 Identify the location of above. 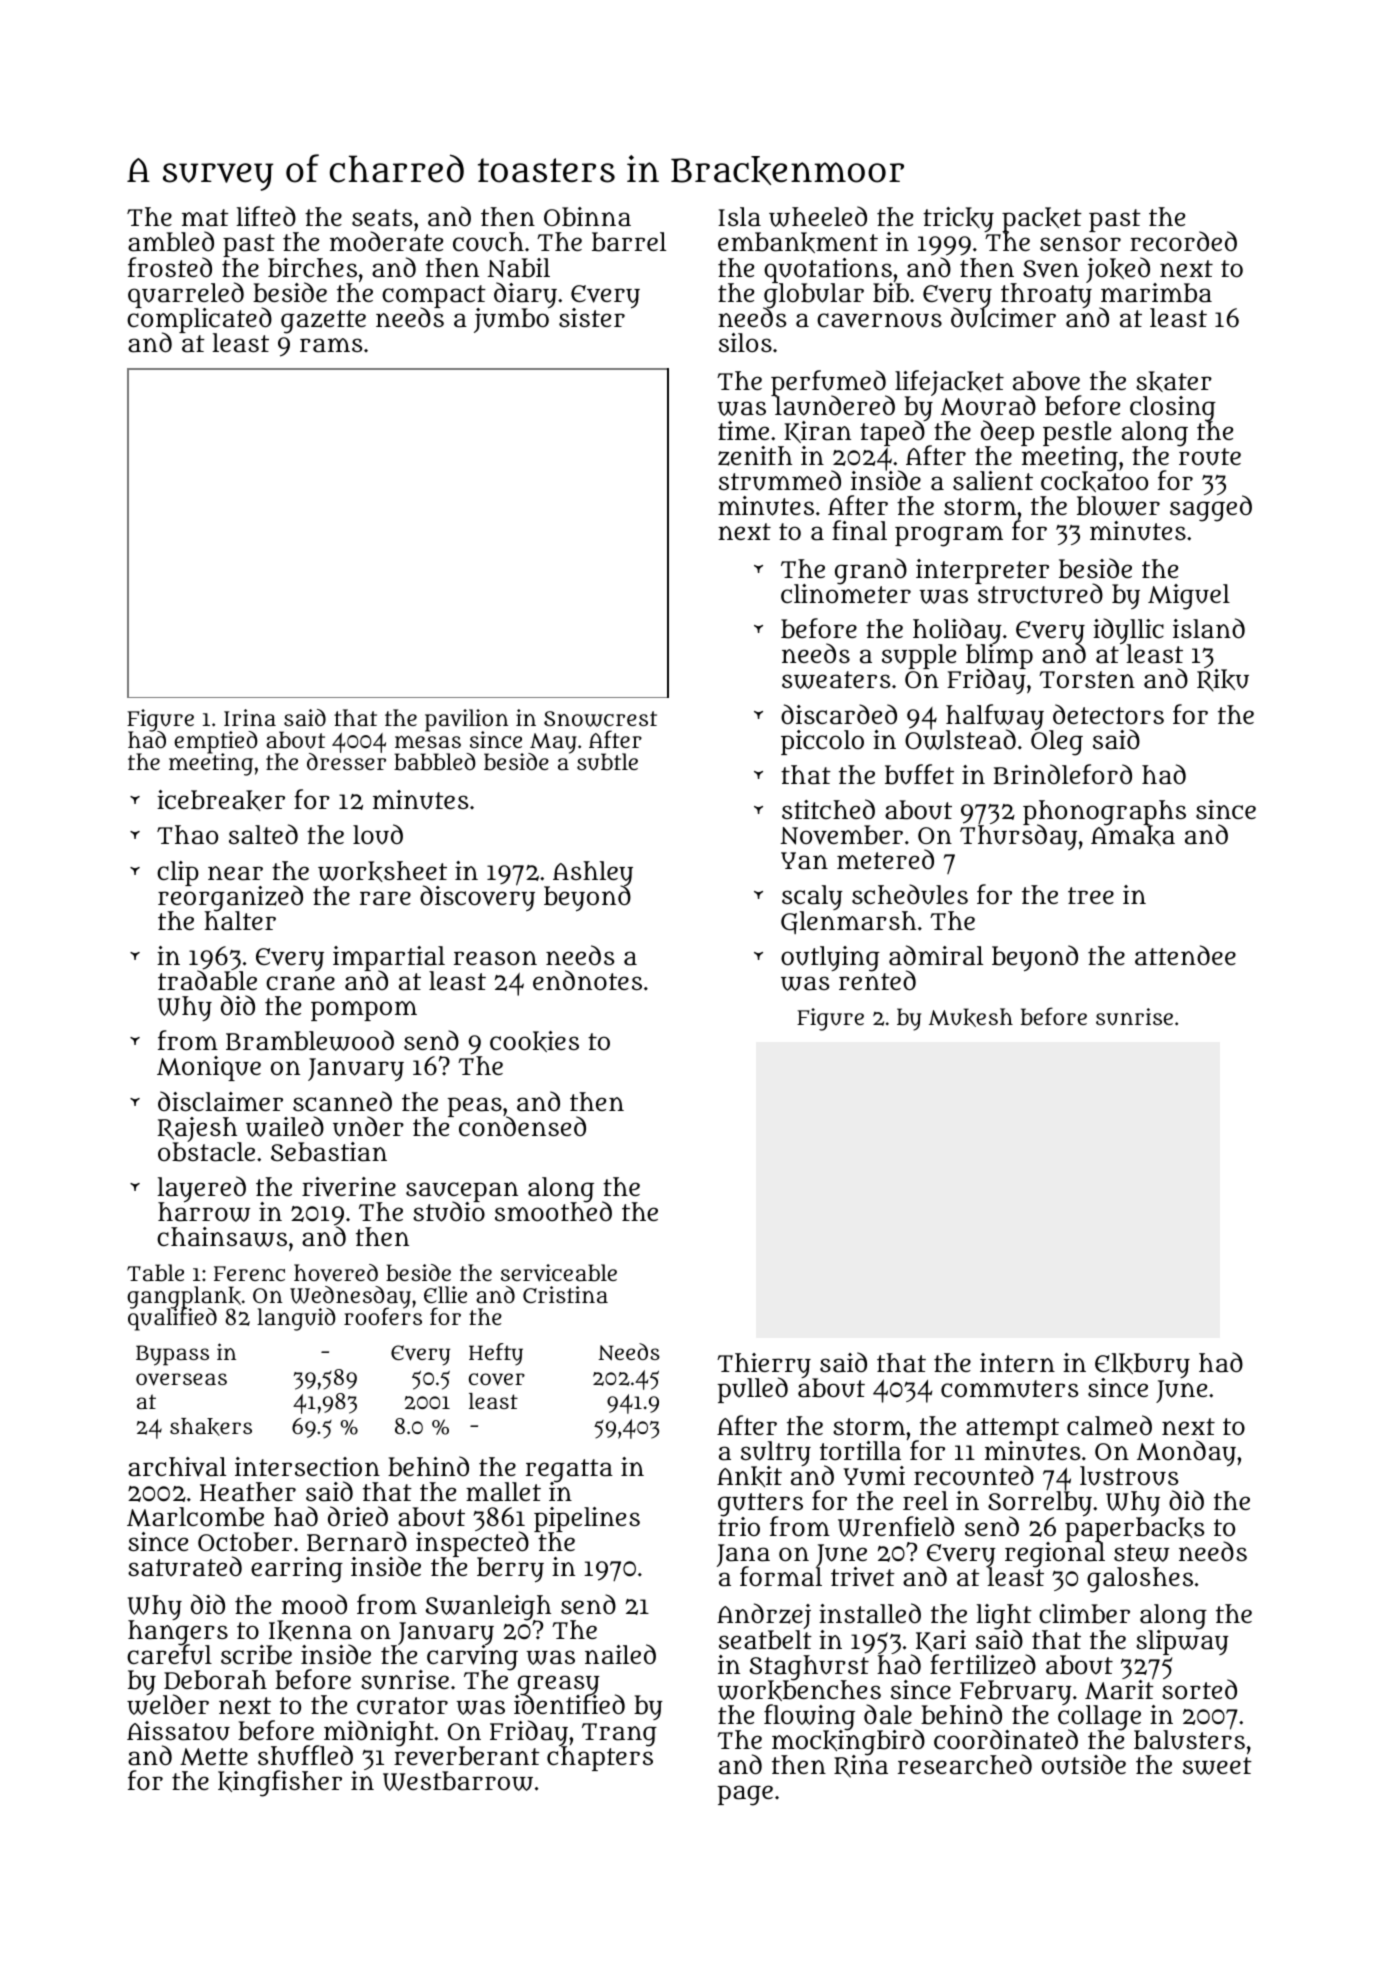
(1046, 381).
